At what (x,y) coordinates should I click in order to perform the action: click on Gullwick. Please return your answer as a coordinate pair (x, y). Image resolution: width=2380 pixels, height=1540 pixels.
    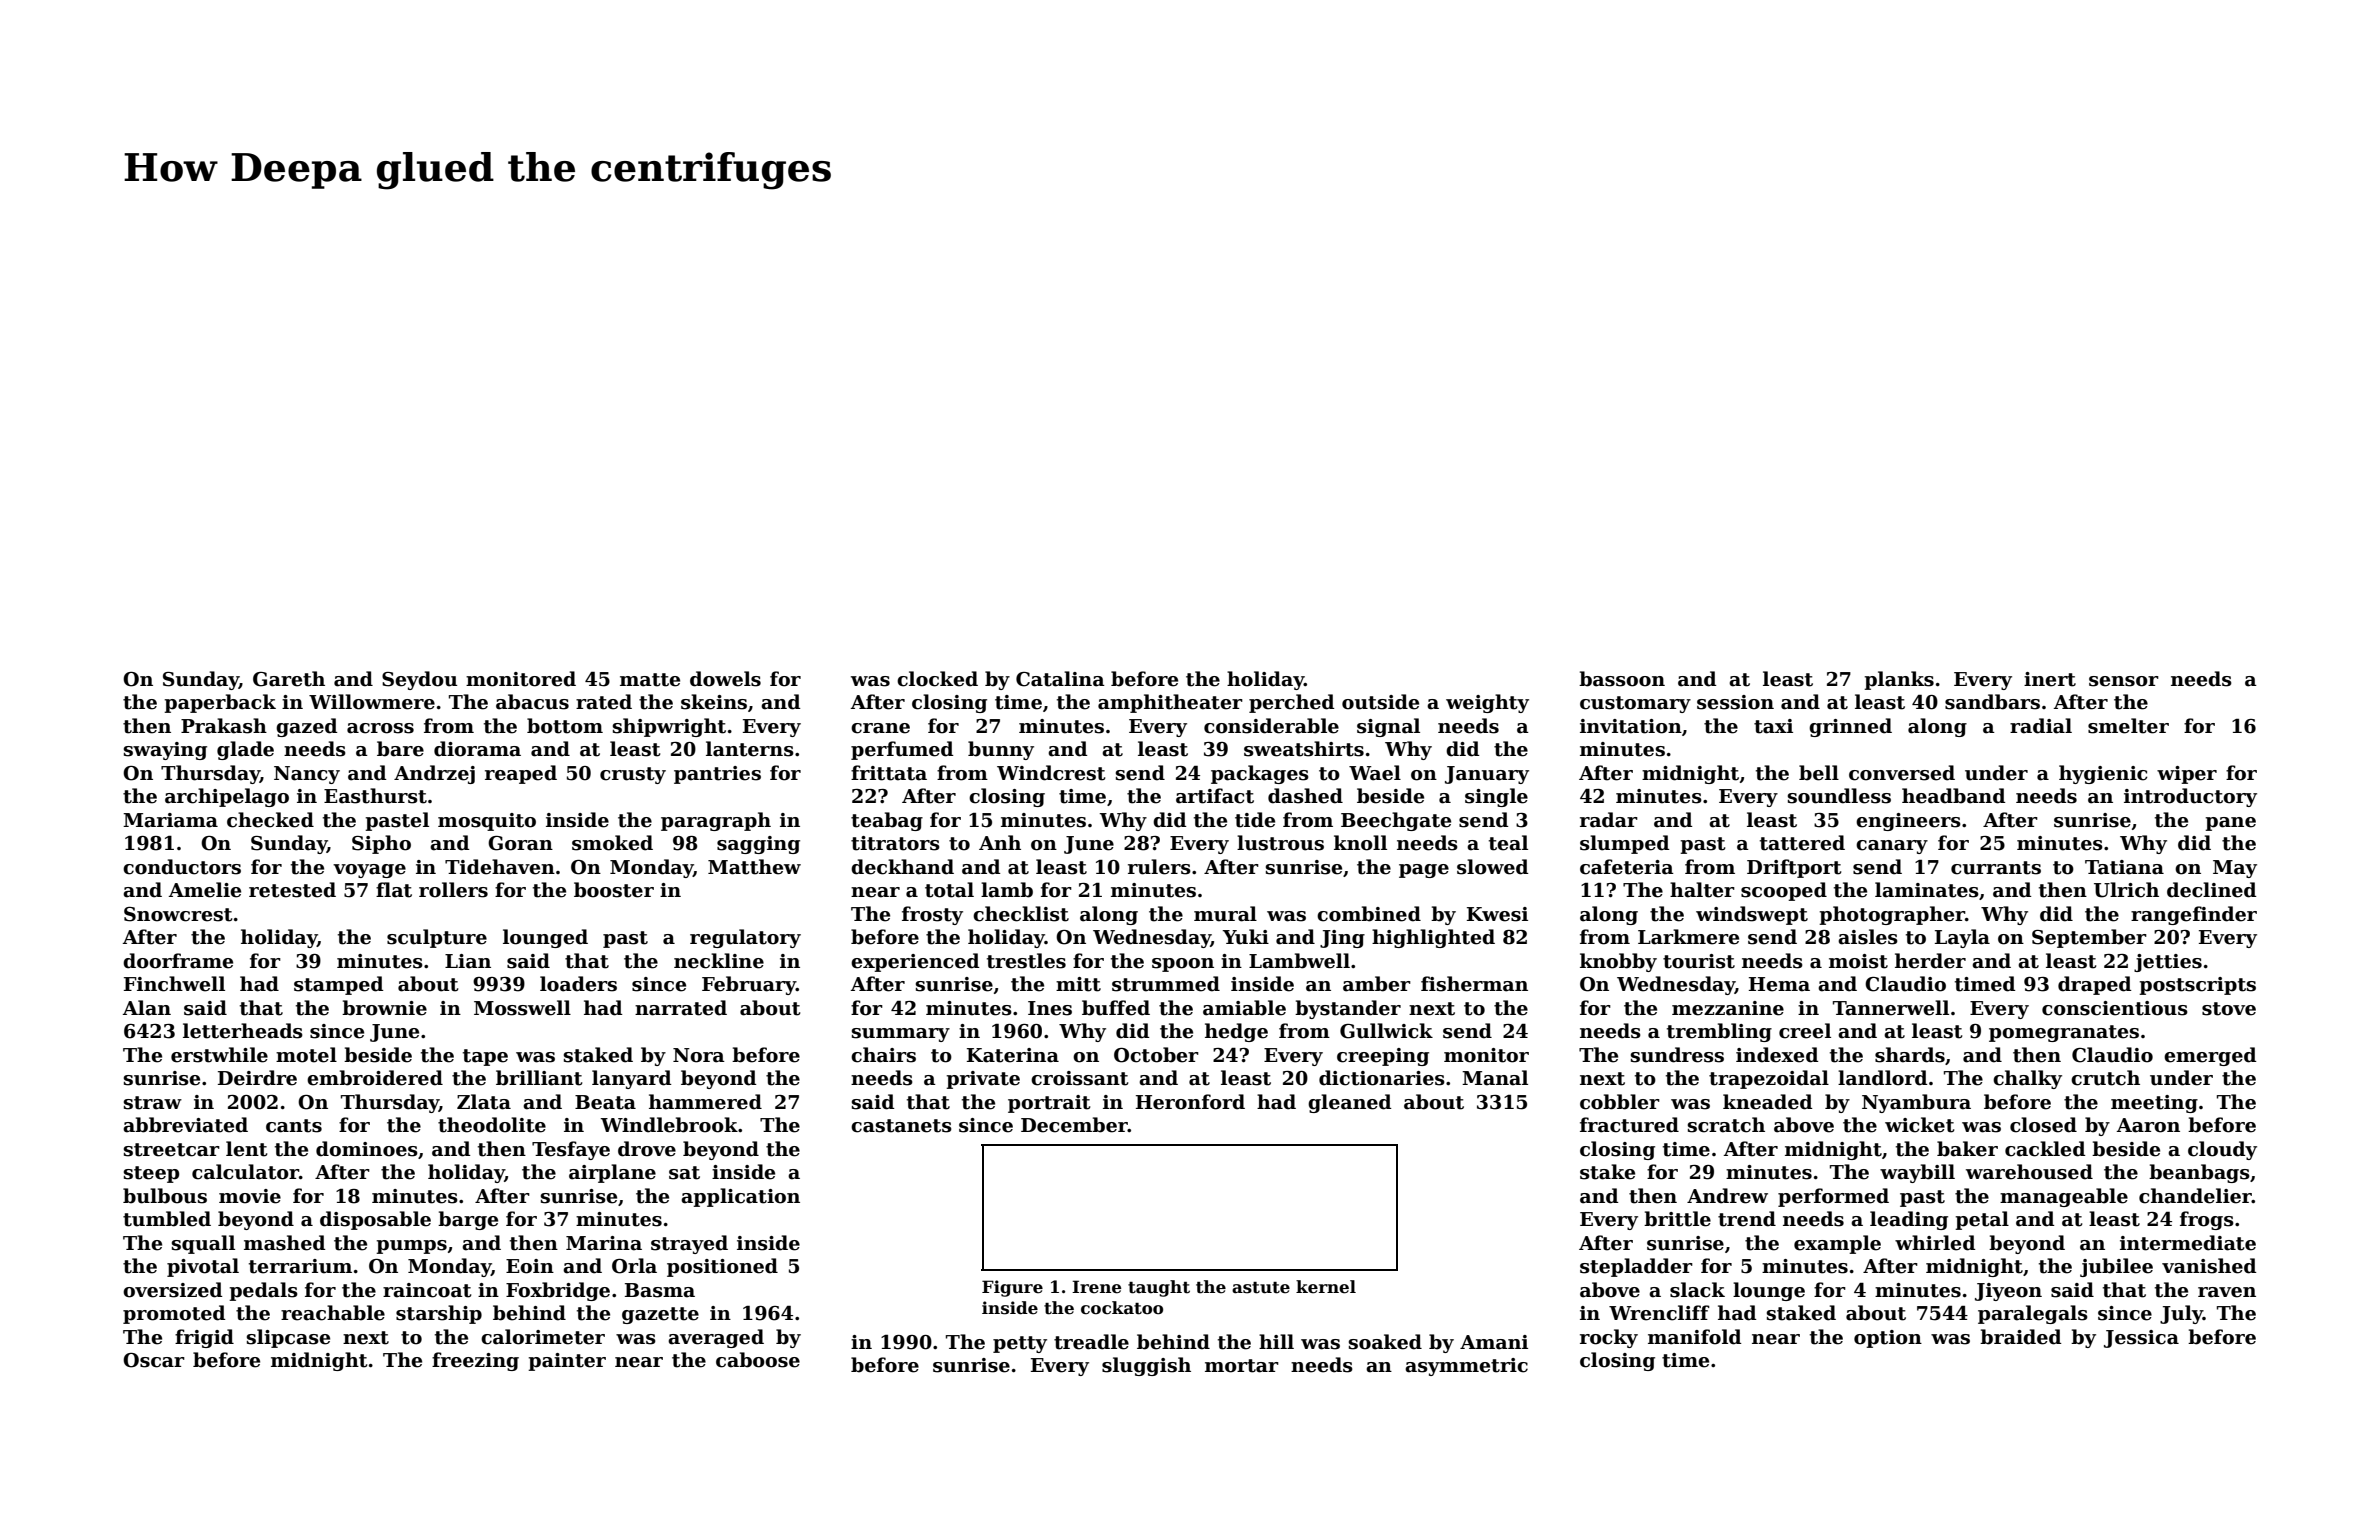
    Looking at the image, I should click on (1386, 1031).
